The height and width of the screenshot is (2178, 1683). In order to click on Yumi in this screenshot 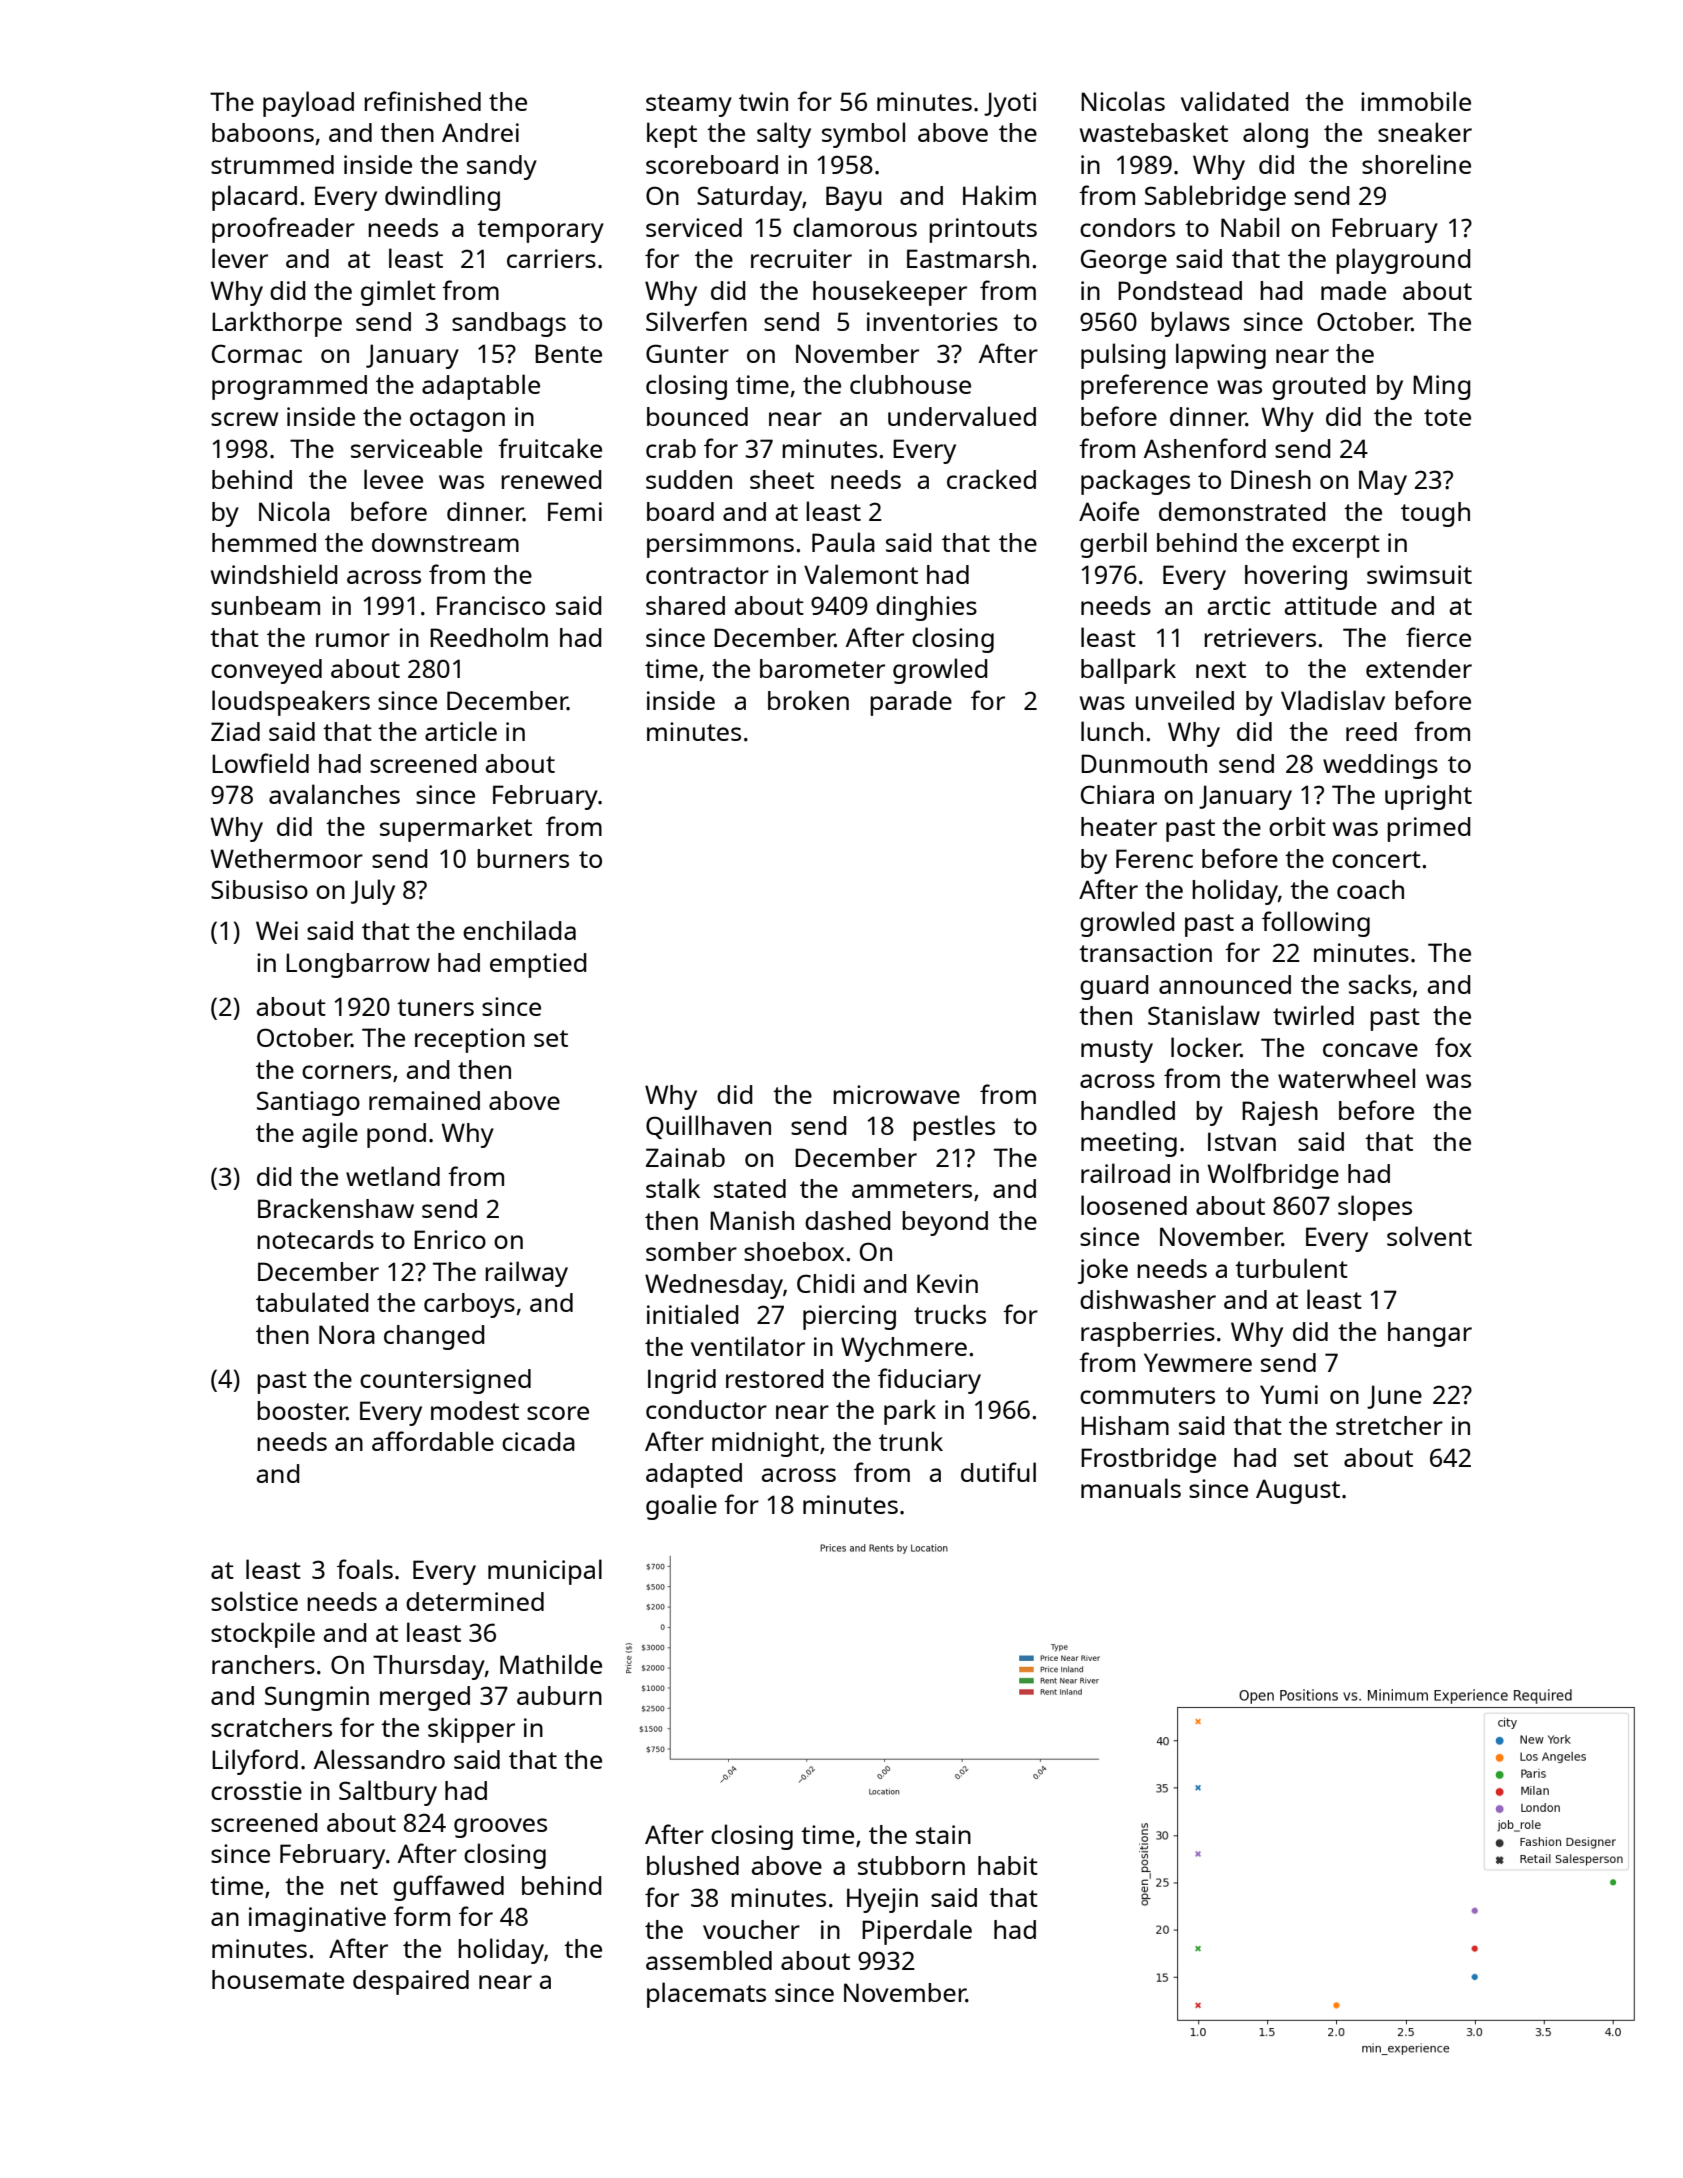, I will do `click(1289, 1394)`.
